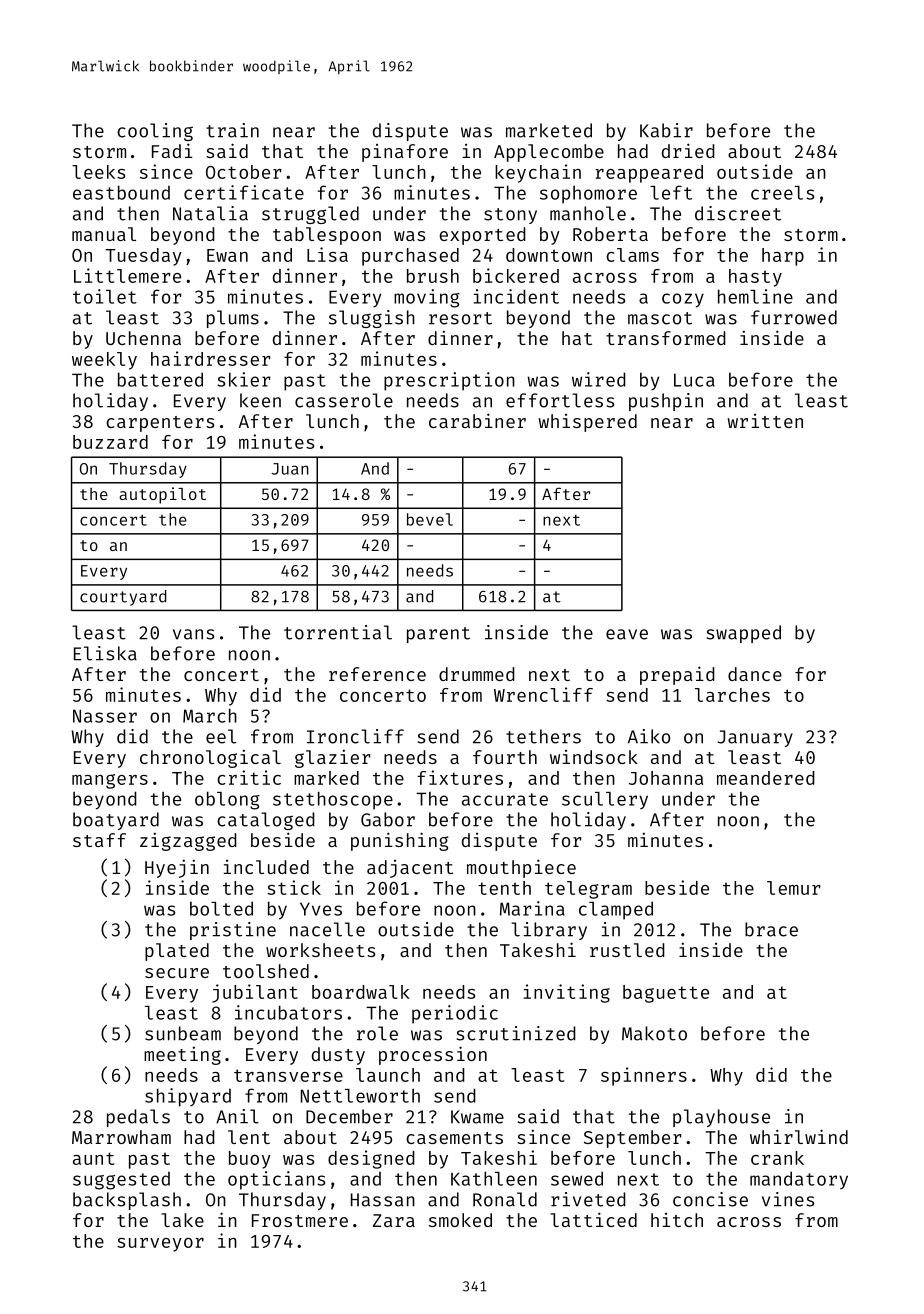 The image size is (924, 1314). What do you see at coordinates (155, 132) in the image?
I see `cooling` at bounding box center [155, 132].
